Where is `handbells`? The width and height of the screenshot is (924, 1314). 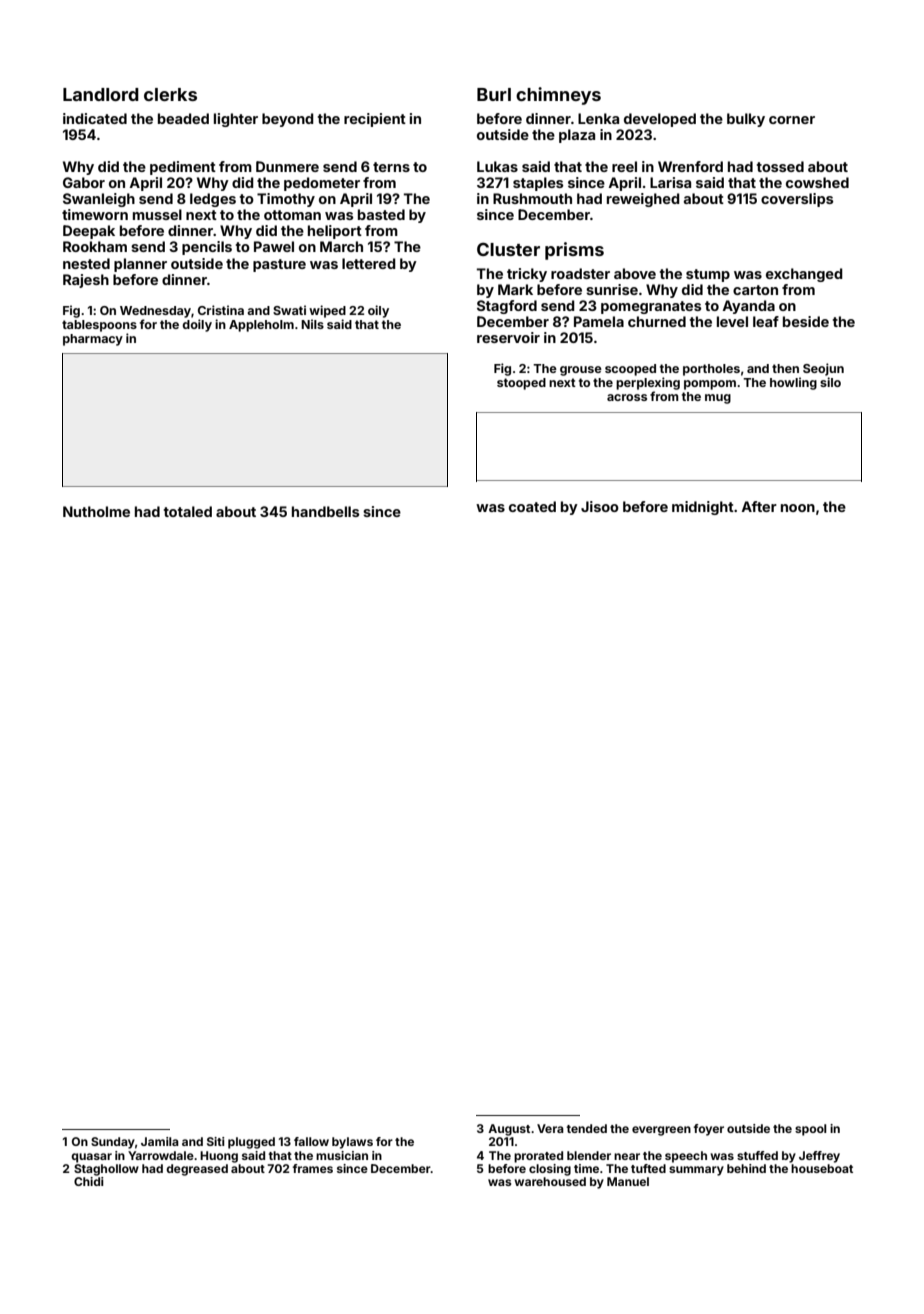 handbells is located at coordinates (326, 511).
